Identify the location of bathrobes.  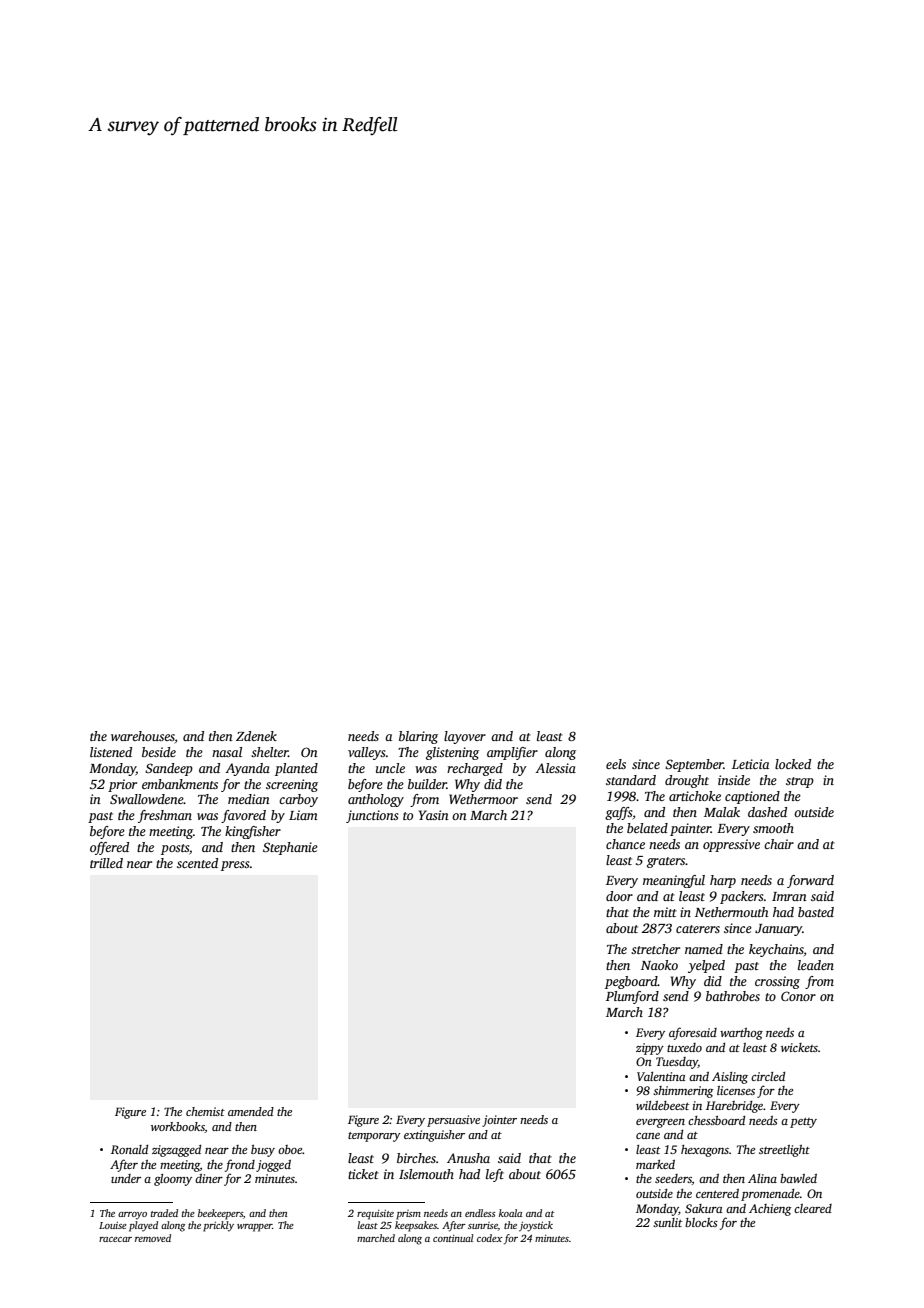
(733, 996).
